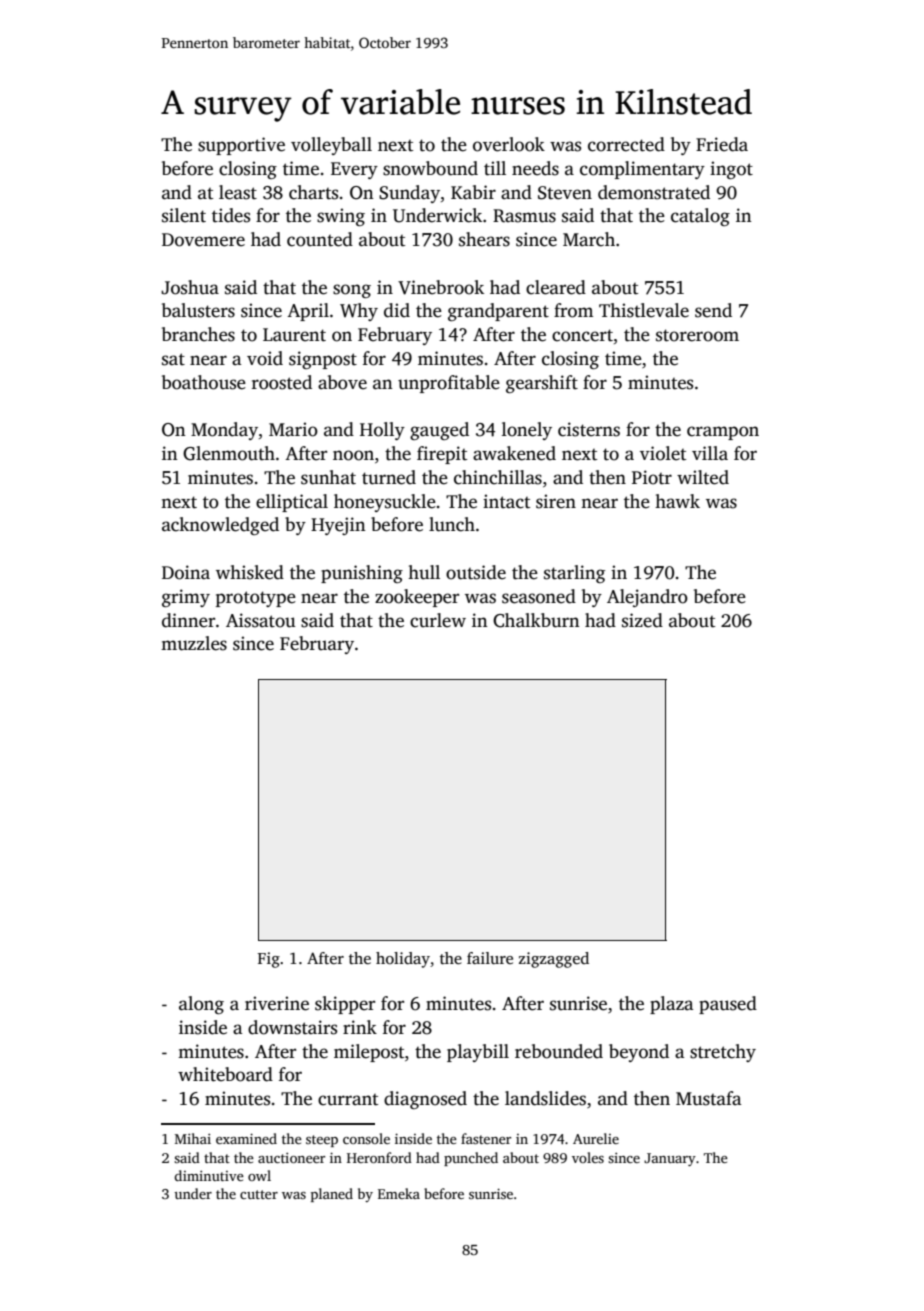 This screenshot has width=924, height=1311. What do you see at coordinates (700, 217) in the screenshot?
I see `catalog` at bounding box center [700, 217].
